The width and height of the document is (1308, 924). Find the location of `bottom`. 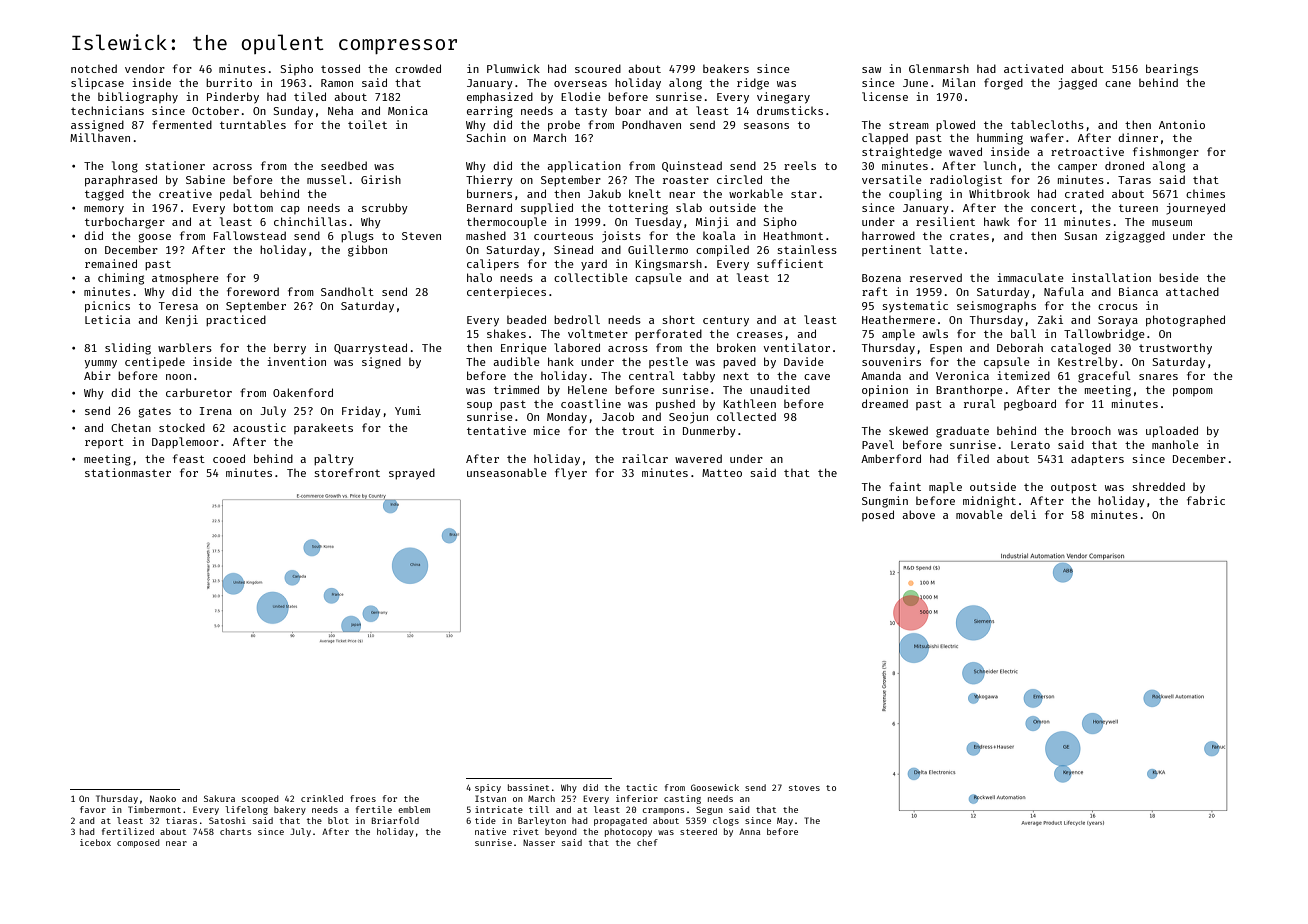

bottom is located at coordinates (253, 207).
